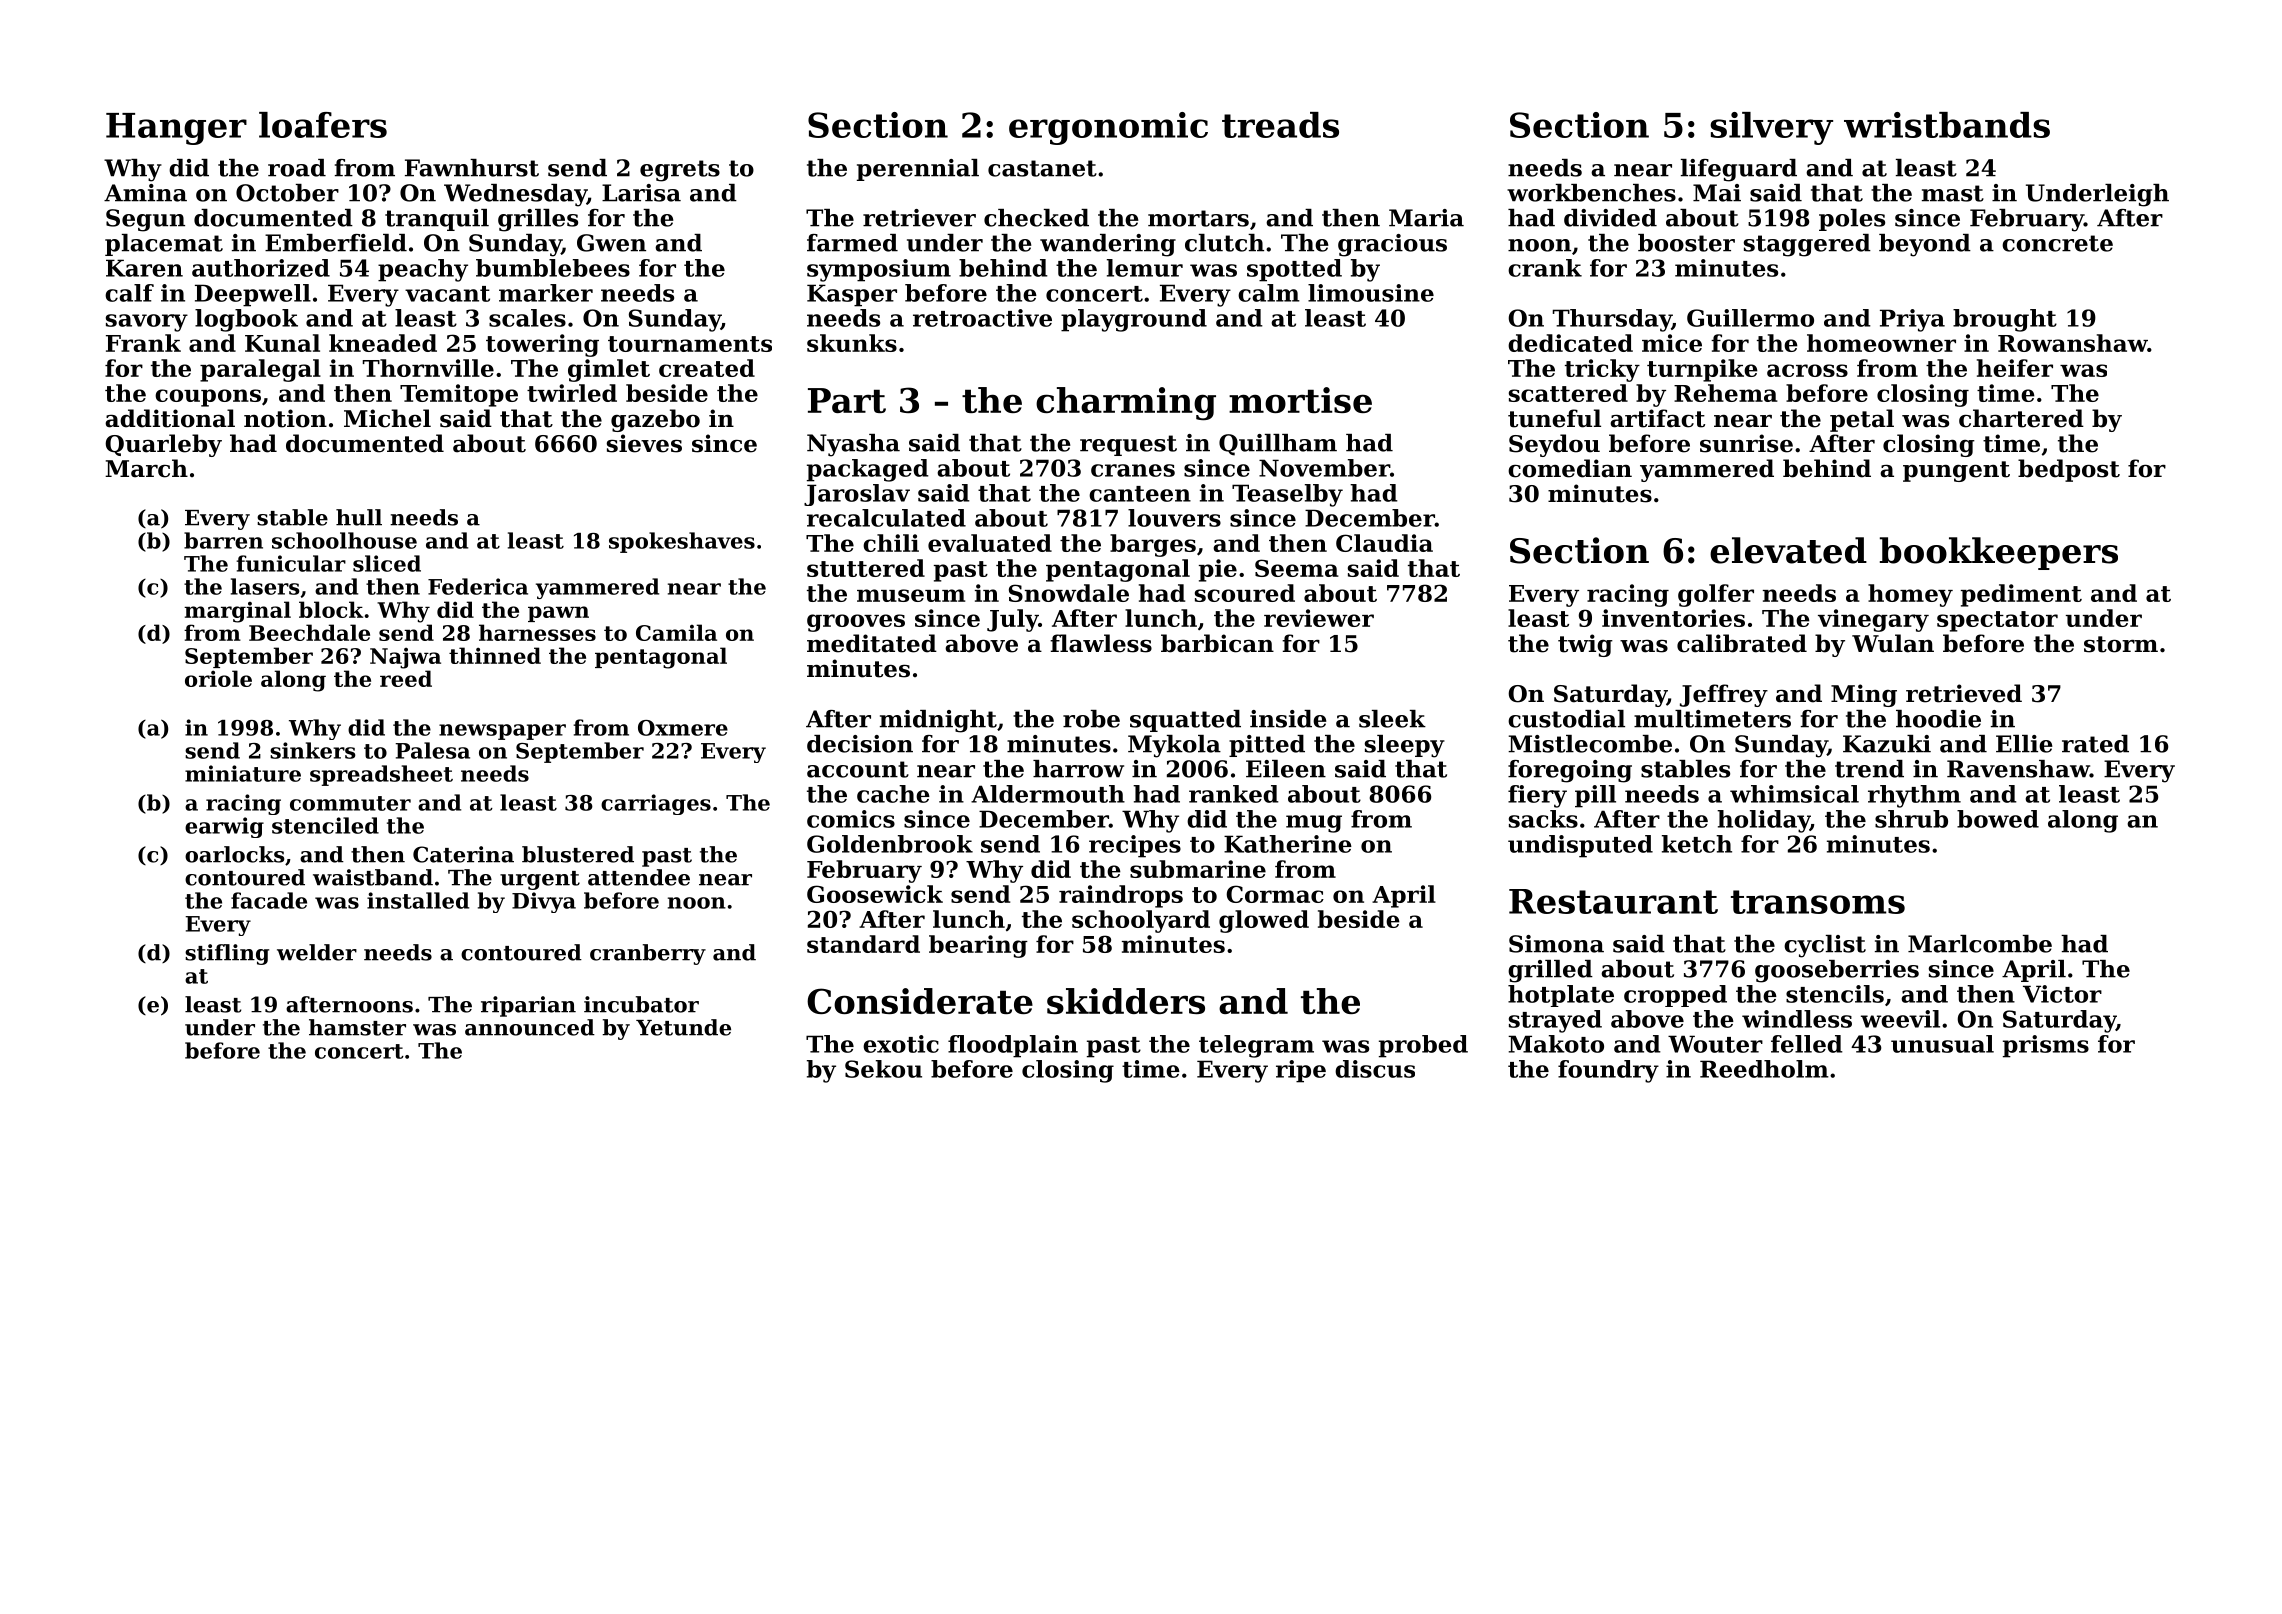  Describe the element at coordinates (1788, 550) in the screenshot. I see `elevated` at that location.
